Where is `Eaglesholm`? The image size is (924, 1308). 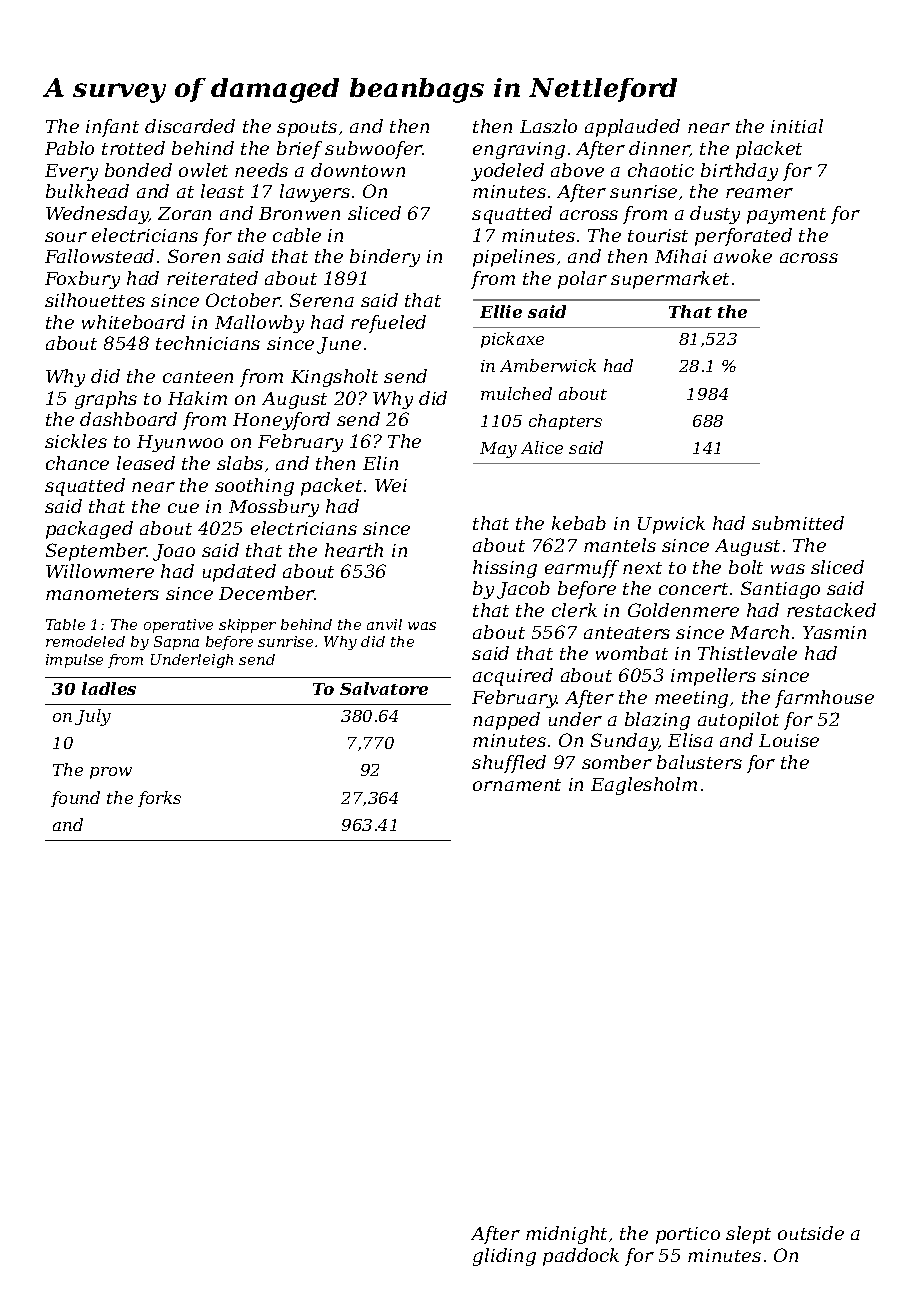
Eaglesholm is located at coordinates (644, 786).
